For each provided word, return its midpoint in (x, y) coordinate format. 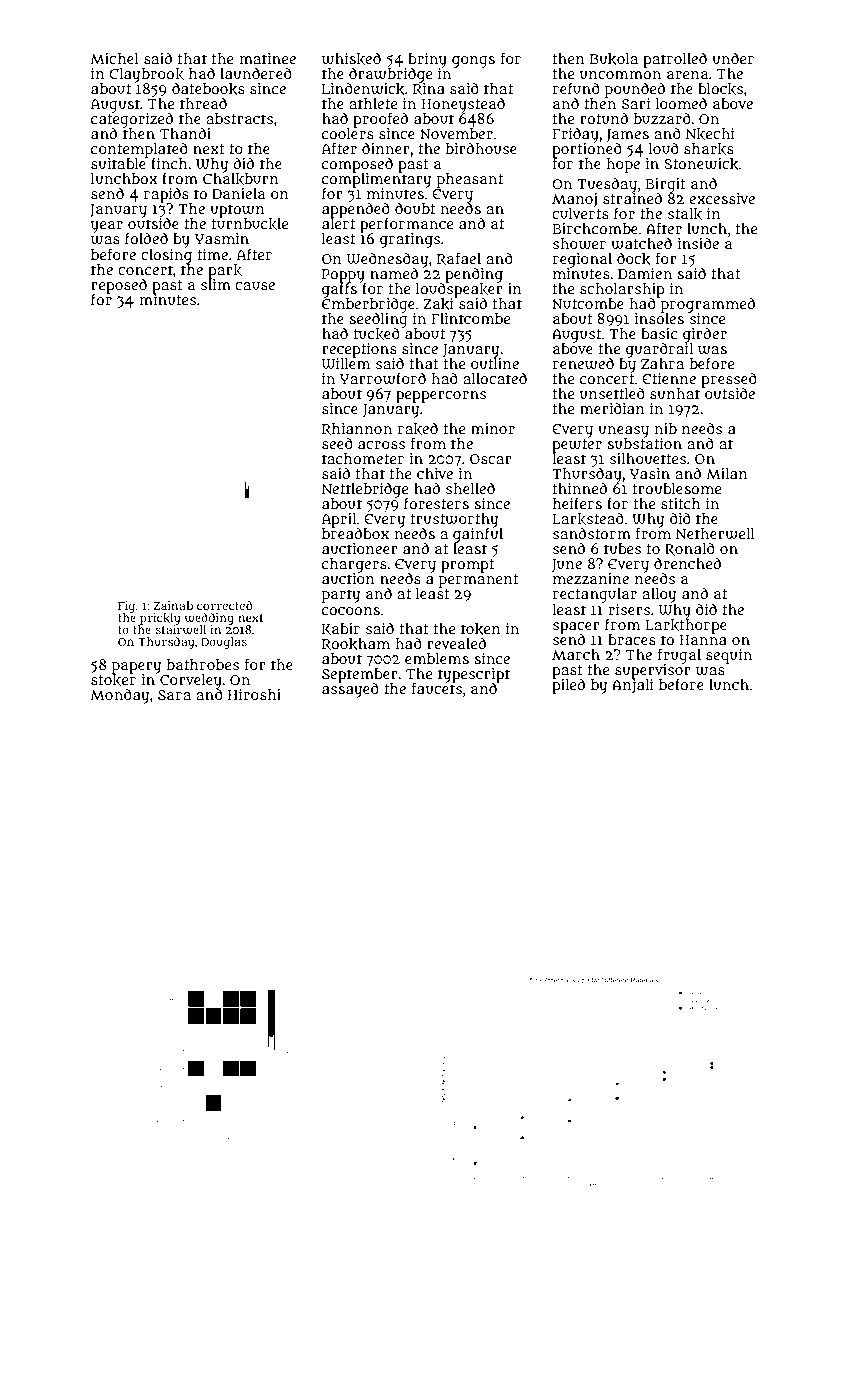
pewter (577, 446)
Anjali (633, 686)
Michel (114, 58)
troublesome (677, 488)
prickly (160, 619)
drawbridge (389, 75)
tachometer (363, 458)
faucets (437, 688)
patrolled (675, 60)
